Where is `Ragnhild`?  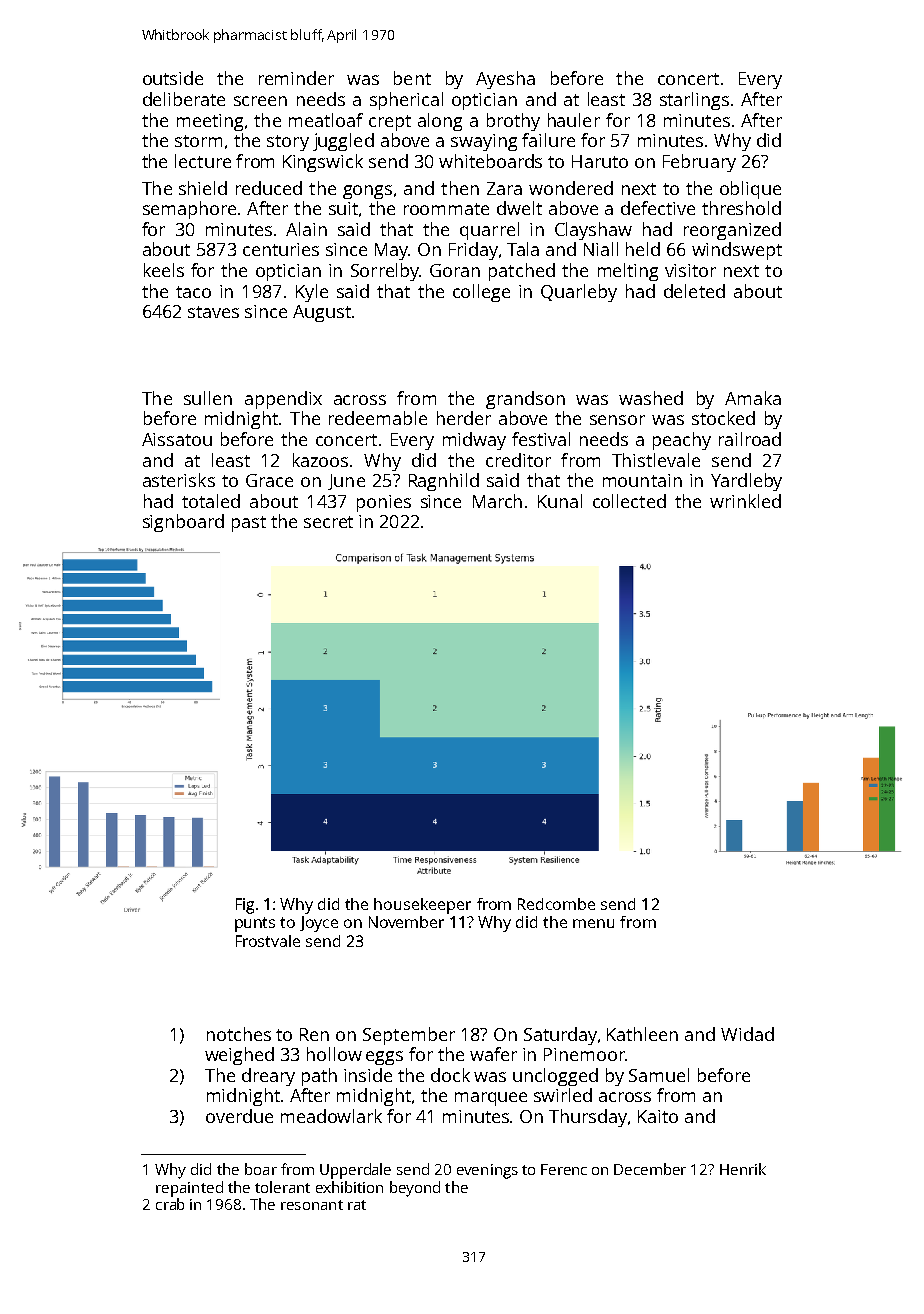
Ragnhild is located at coordinates (444, 482).
